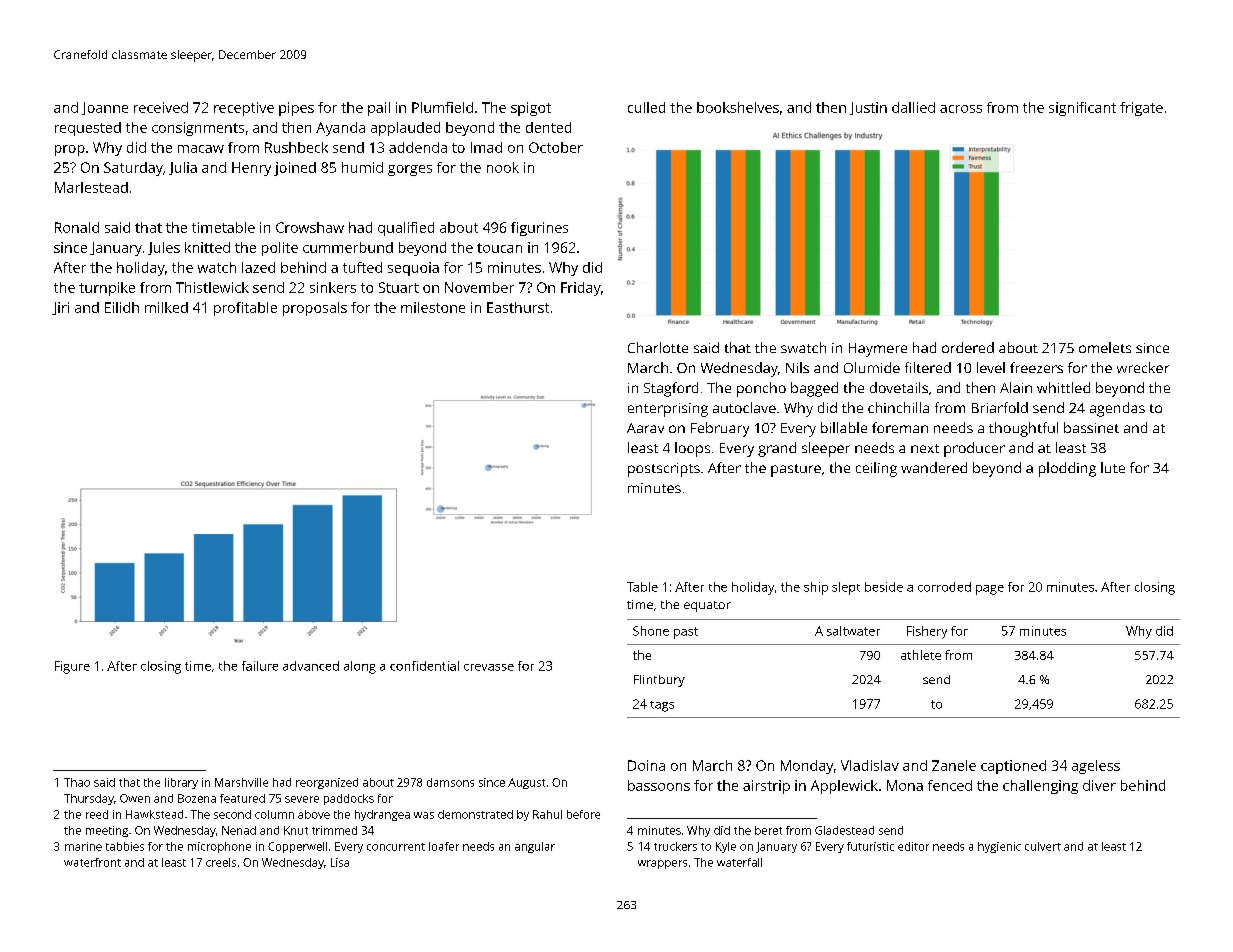  What do you see at coordinates (1067, 469) in the screenshot?
I see `plodding` at bounding box center [1067, 469].
